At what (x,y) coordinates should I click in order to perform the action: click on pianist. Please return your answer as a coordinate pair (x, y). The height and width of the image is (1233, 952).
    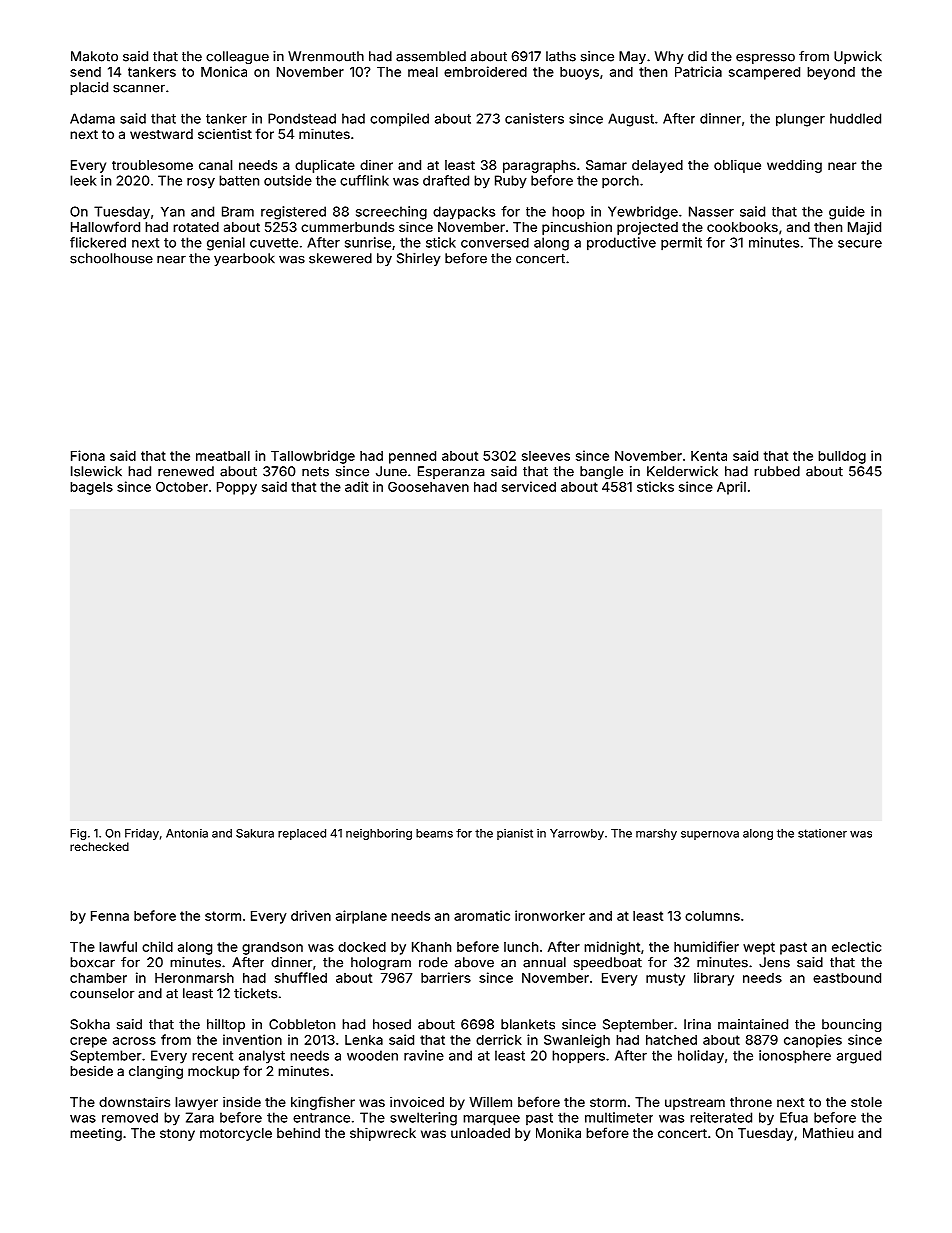
    Looking at the image, I should click on (515, 834).
